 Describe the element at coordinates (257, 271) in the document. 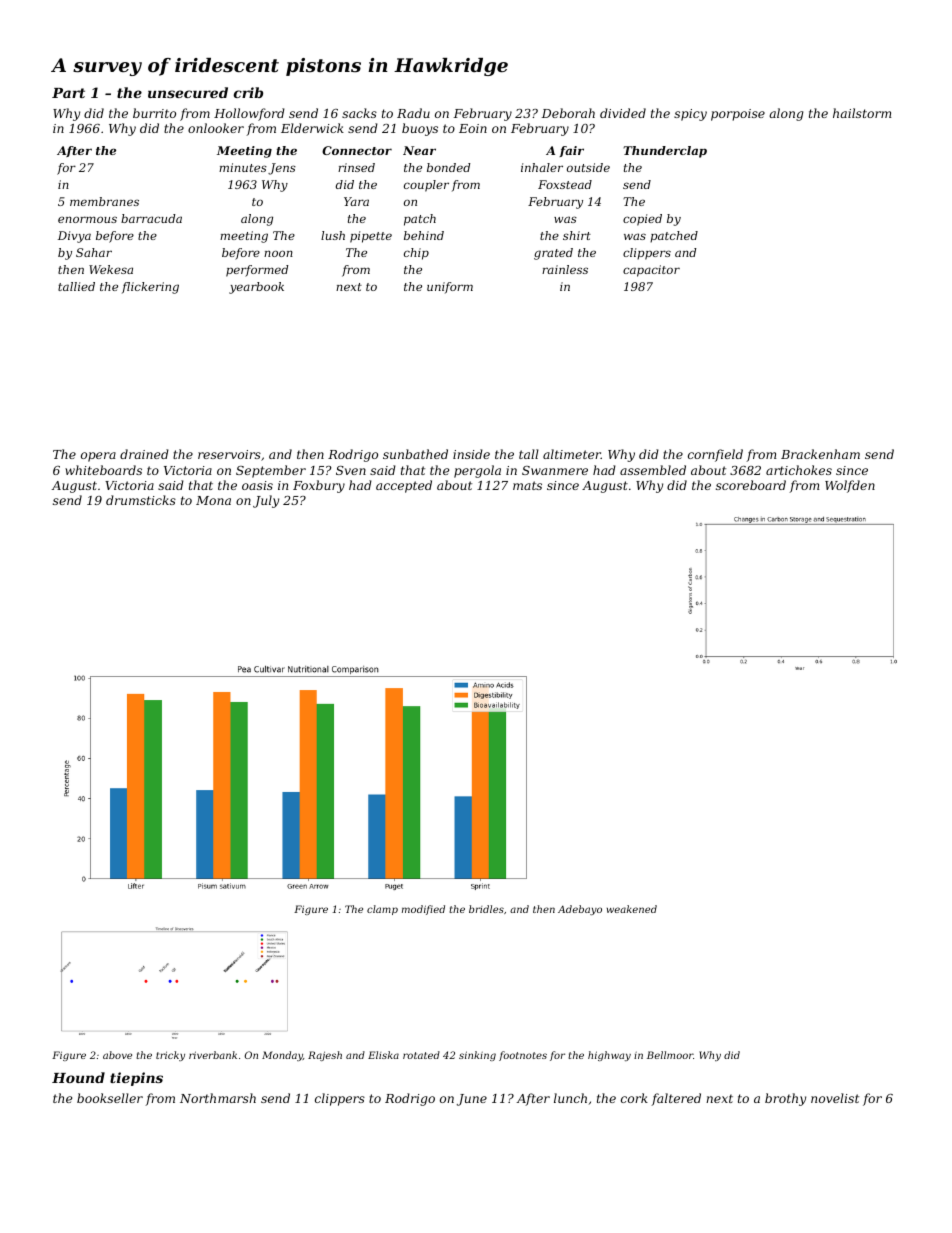

I see `performed` at that location.
